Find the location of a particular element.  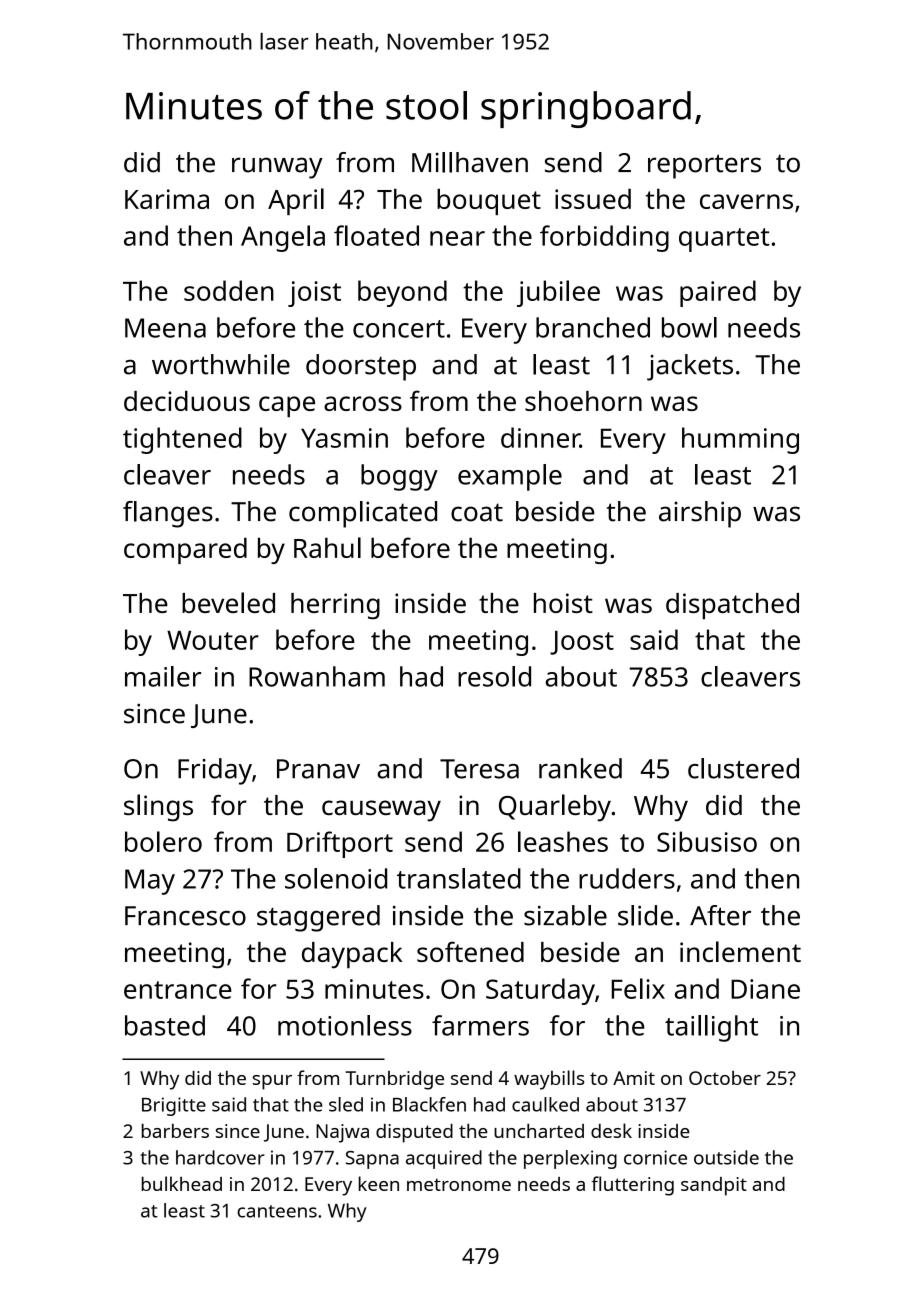

runway is located at coordinates (277, 168).
